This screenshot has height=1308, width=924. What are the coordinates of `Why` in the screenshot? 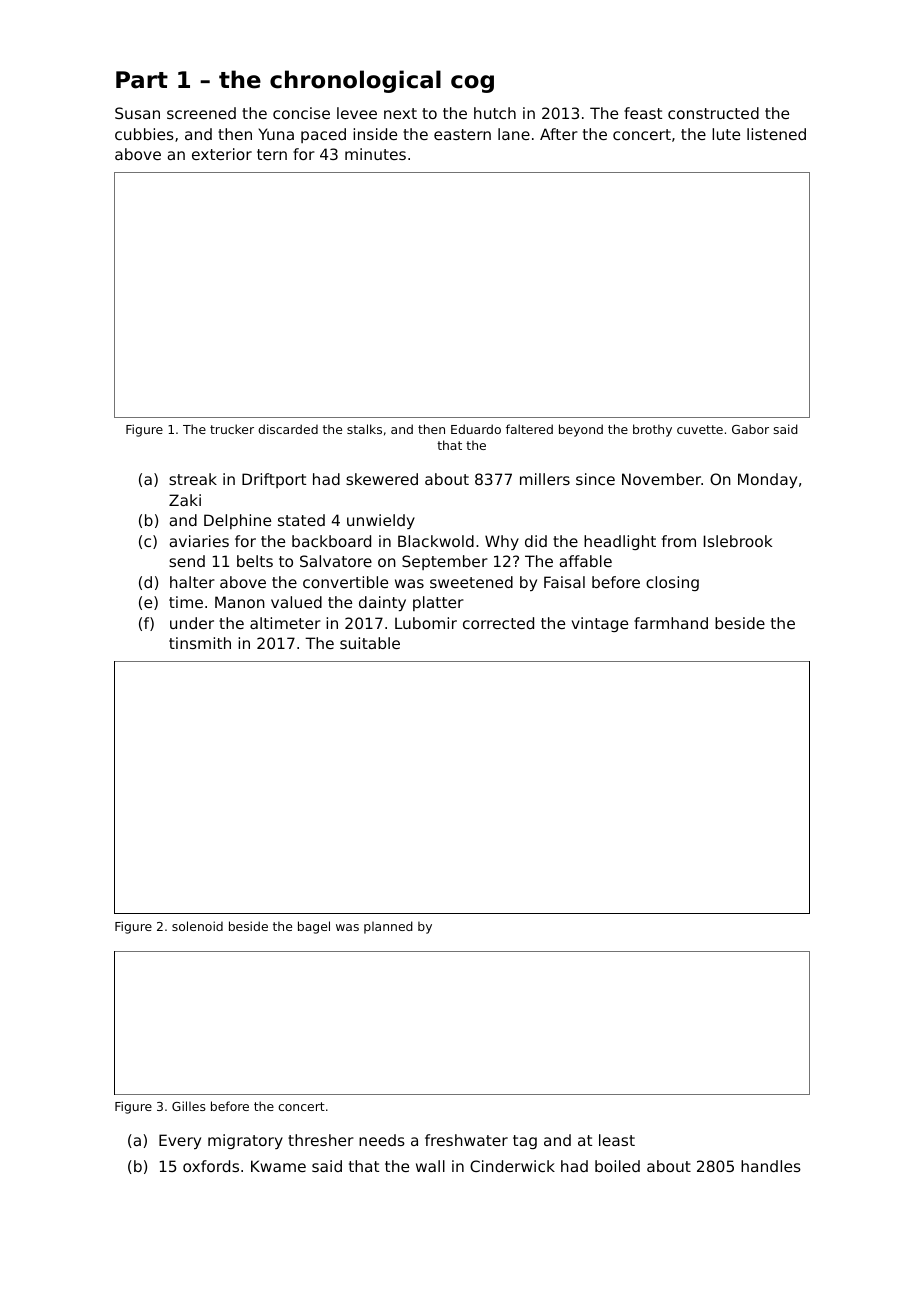 It's located at (502, 542).
